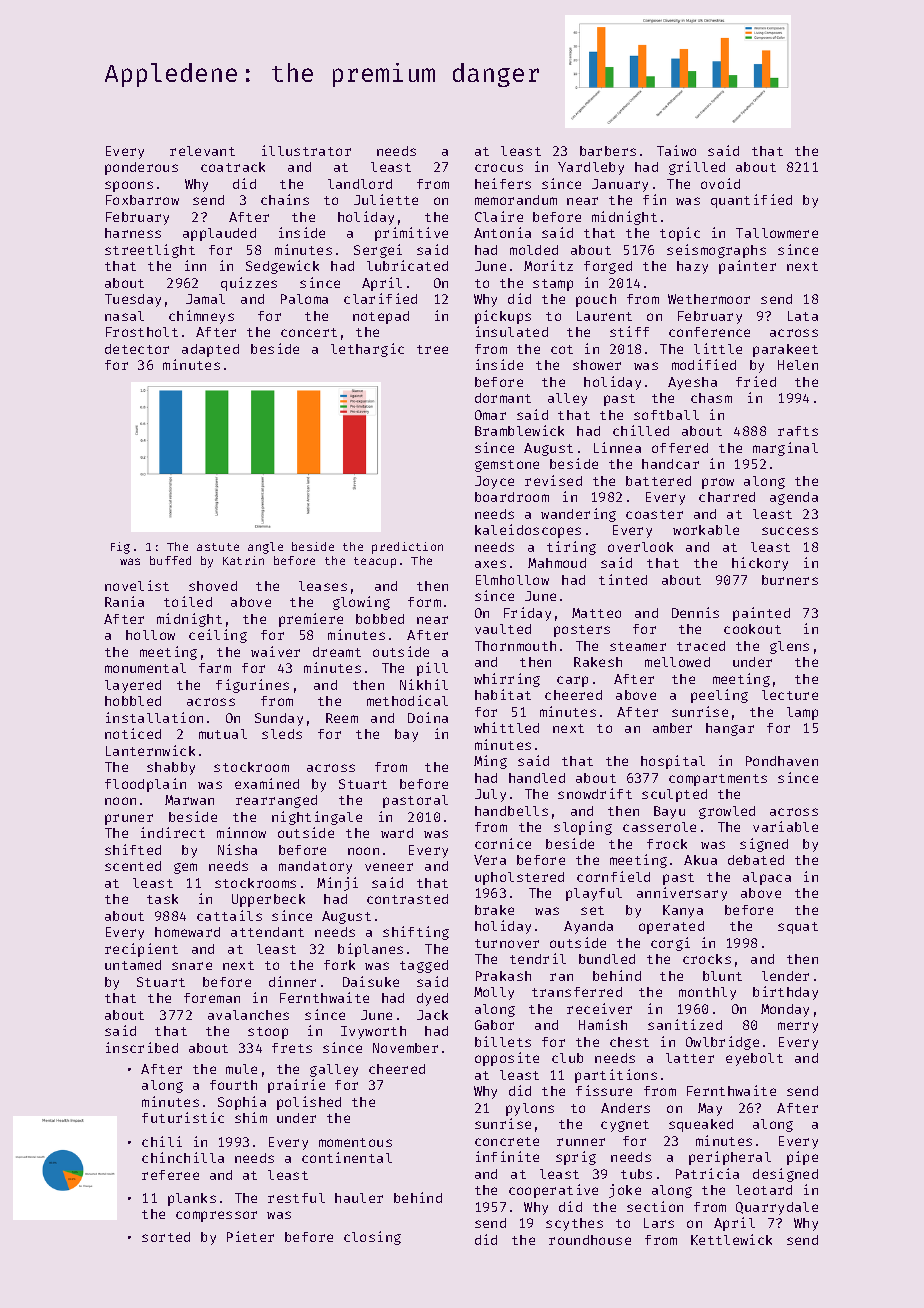  Describe the element at coordinates (306, 150) in the page. I see `illustrator` at that location.
